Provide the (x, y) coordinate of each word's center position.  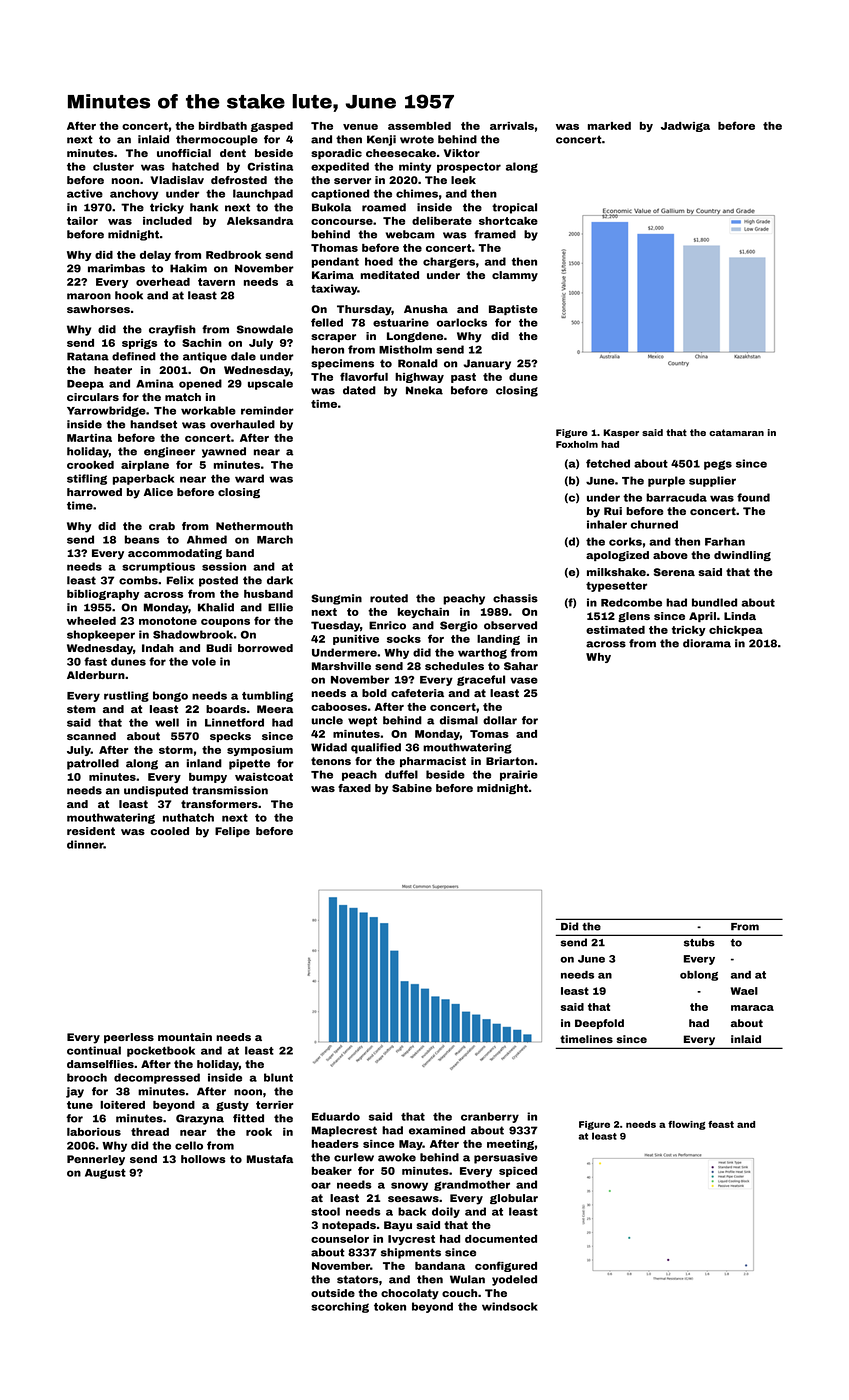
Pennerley (96, 1160)
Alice (158, 492)
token (390, 1306)
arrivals (512, 126)
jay (75, 1092)
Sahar (521, 666)
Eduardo (336, 1116)
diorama (707, 643)
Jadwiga (685, 127)
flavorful (364, 376)
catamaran (736, 432)
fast (95, 661)
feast (721, 1124)
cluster (113, 166)
